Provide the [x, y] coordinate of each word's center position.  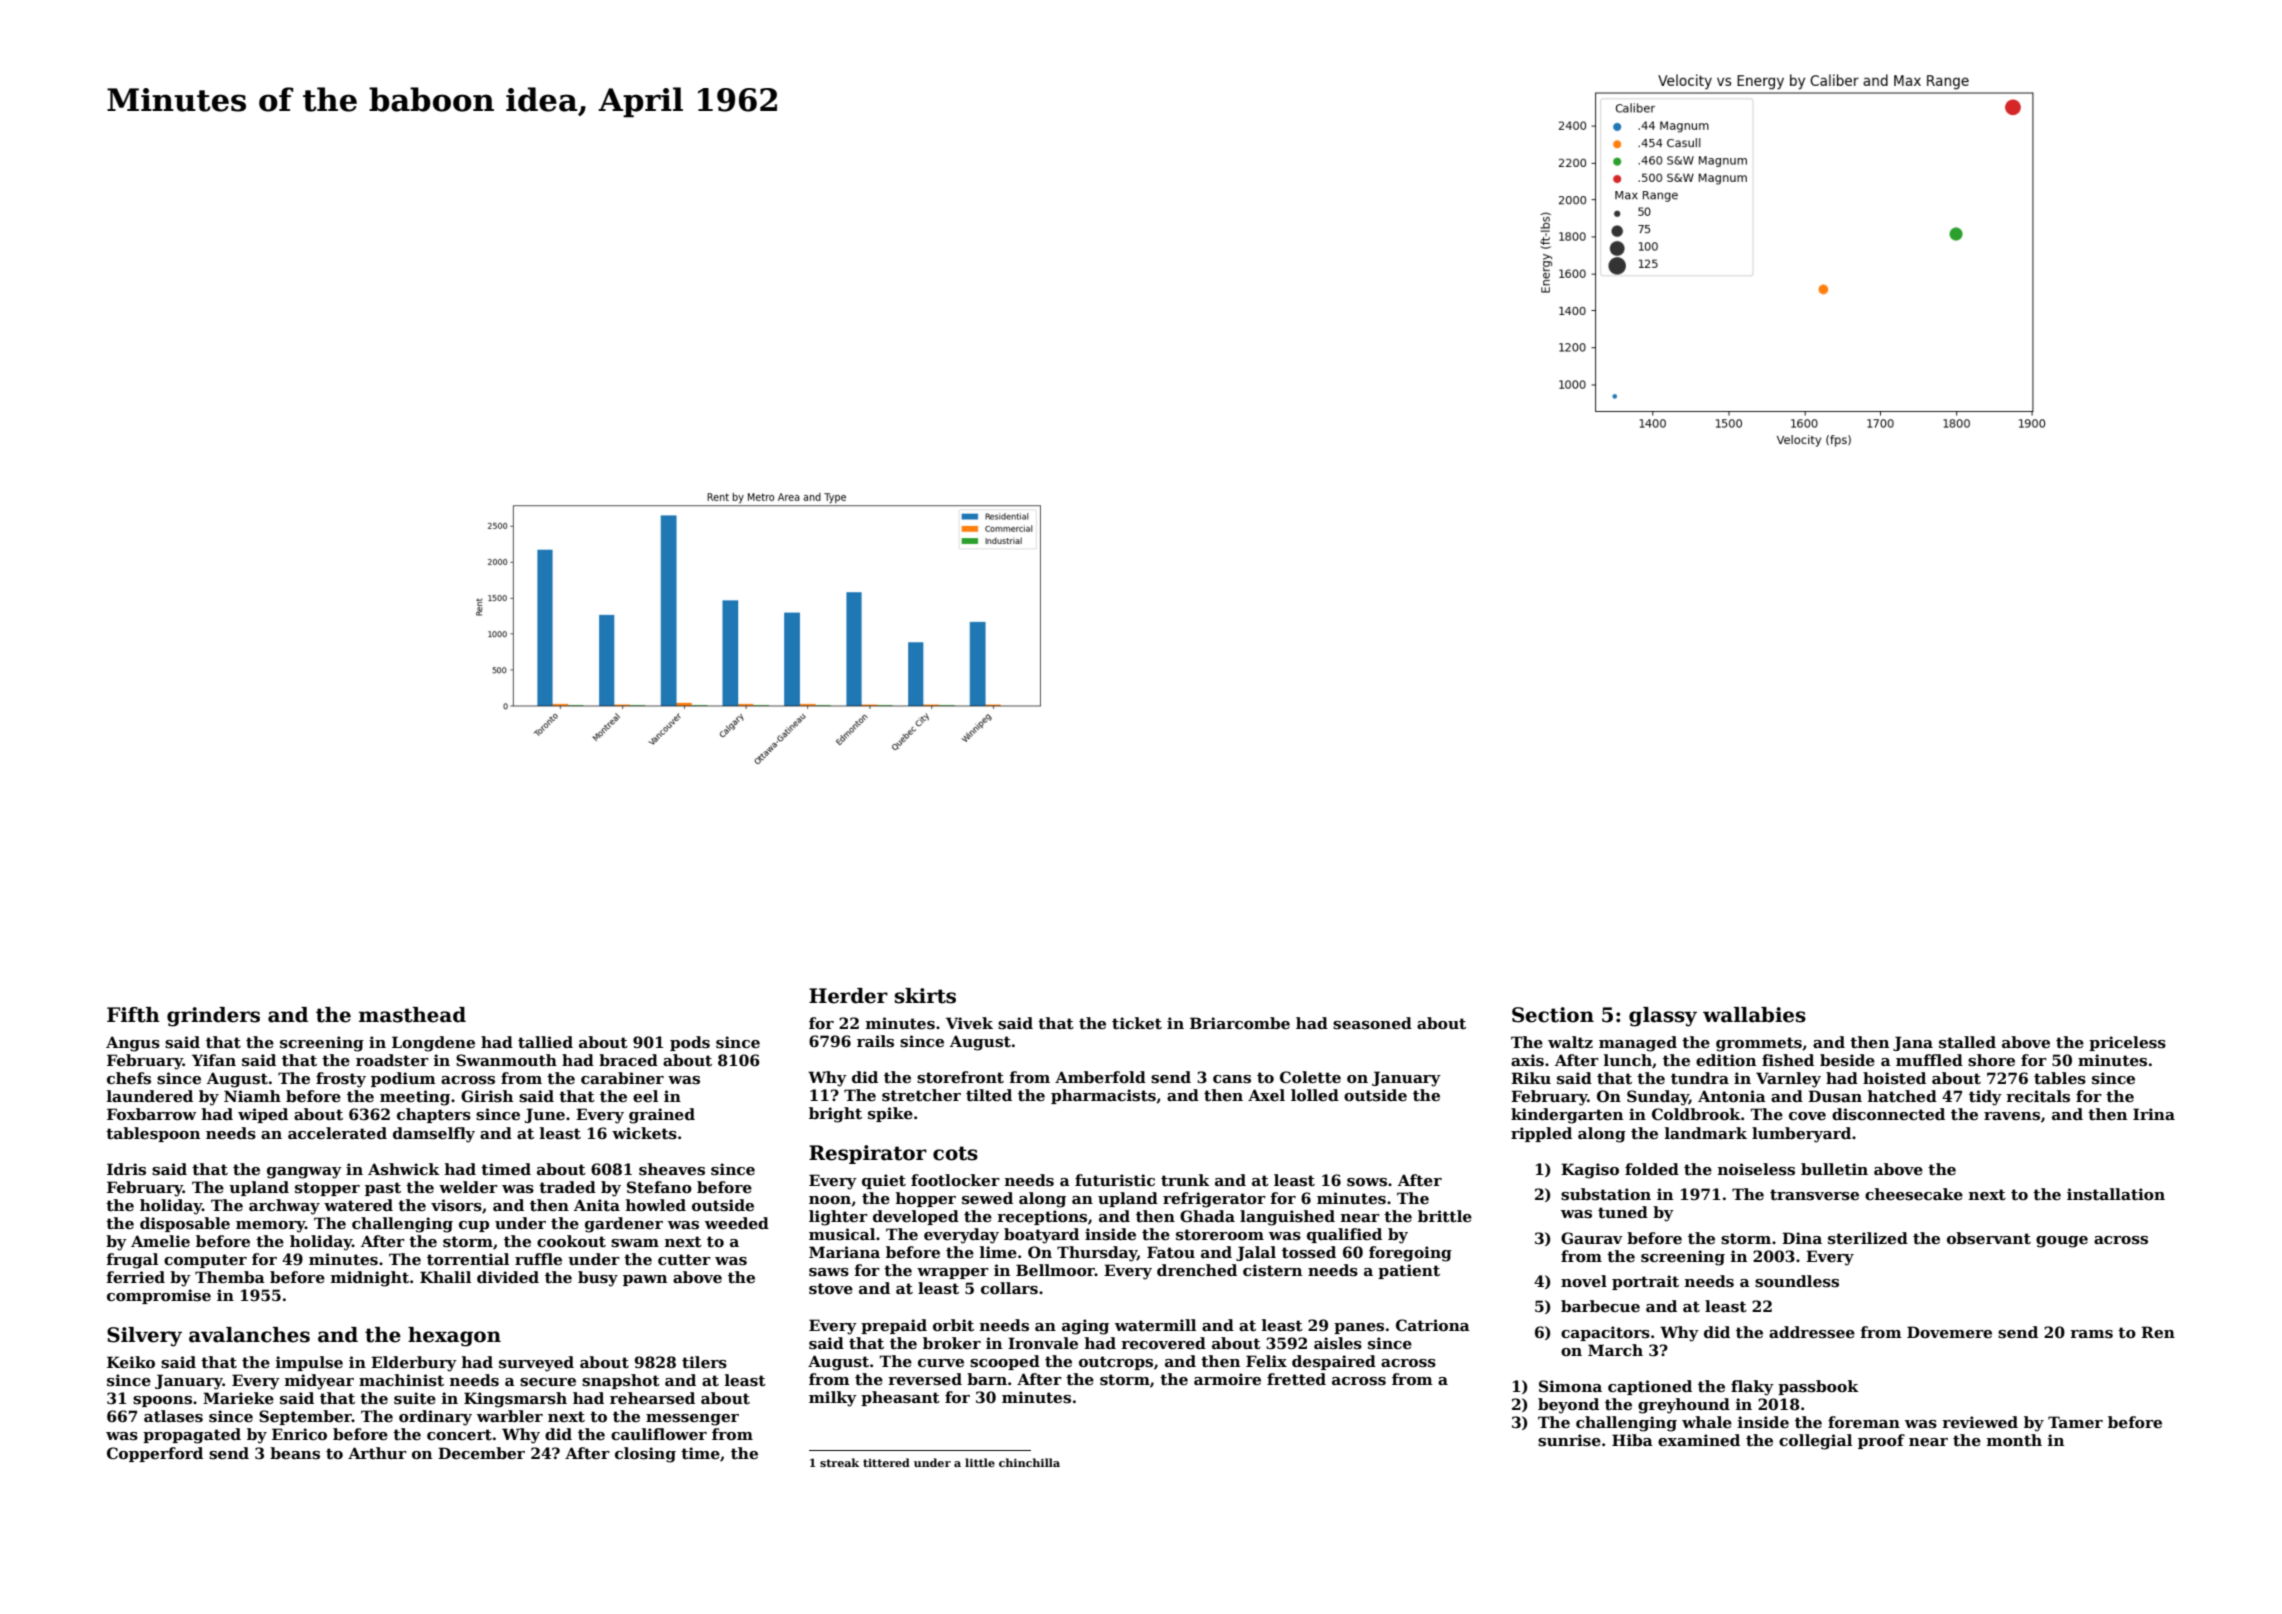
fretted [1296, 1379]
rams [2091, 1334]
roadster [392, 1060]
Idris [126, 1169]
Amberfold [1100, 1077]
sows [1367, 1182]
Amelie [160, 1241]
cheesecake [1914, 1194]
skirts [925, 996]
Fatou [1171, 1252]
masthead [412, 1015]
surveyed [536, 1364]
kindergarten [1567, 1116]
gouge [2062, 1242]
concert [459, 1434]
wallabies [1754, 1015]
